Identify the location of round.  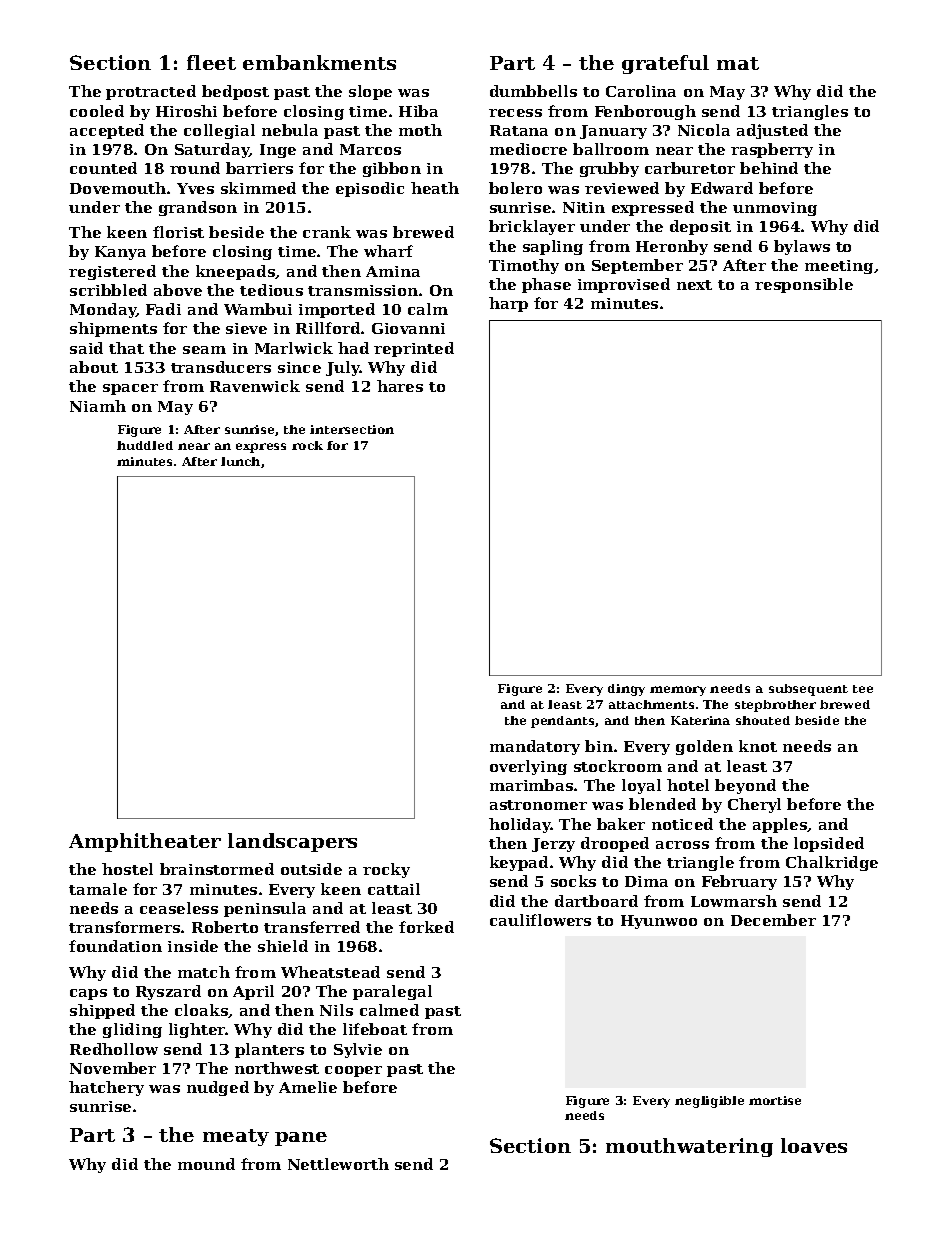
(195, 168).
